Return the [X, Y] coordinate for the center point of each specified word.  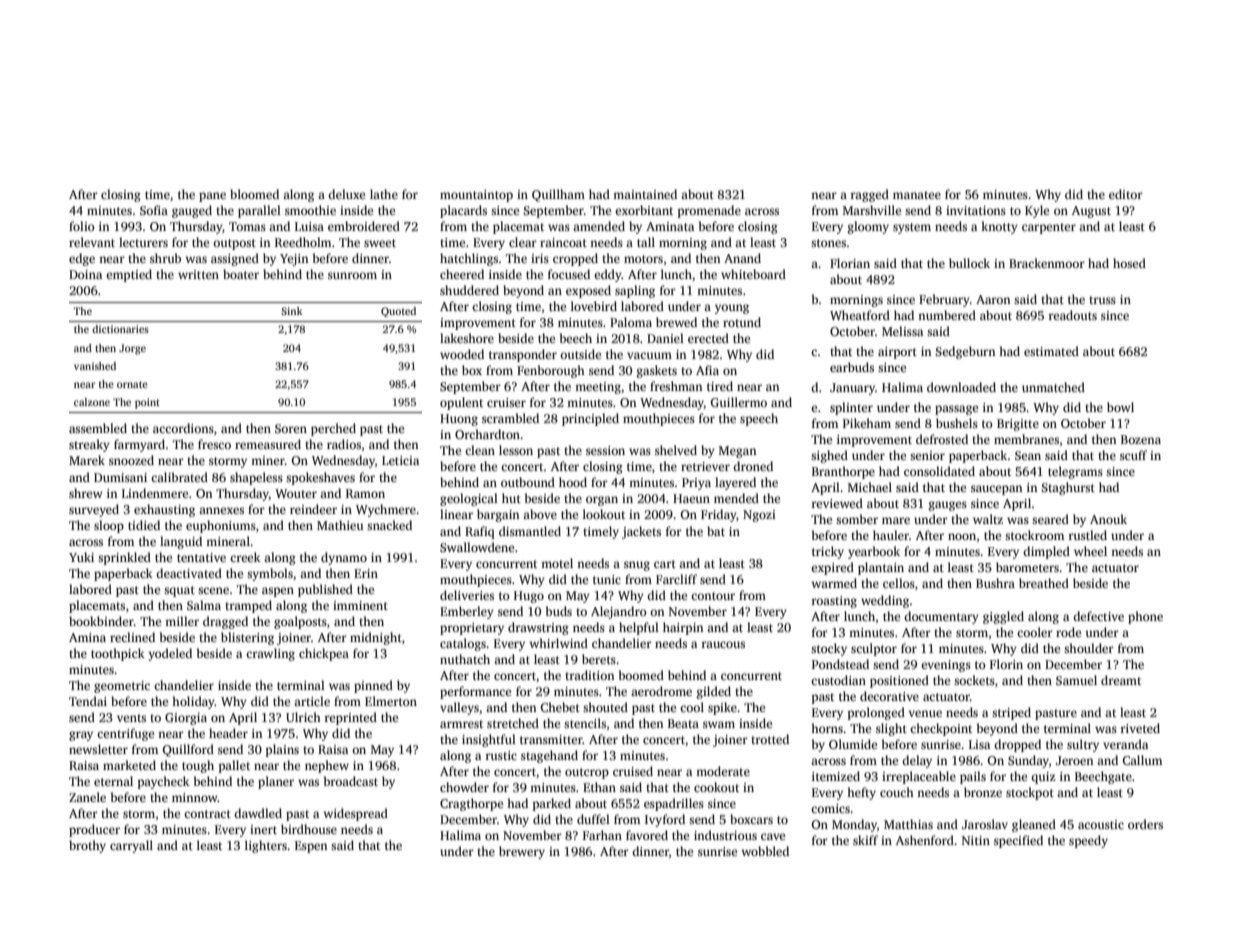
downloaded [961, 387]
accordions [183, 428]
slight [891, 729]
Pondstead [840, 664]
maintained [645, 194]
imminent [360, 605]
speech [759, 419]
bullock [969, 263]
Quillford [188, 750]
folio [82, 226]
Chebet [560, 707]
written [198, 274]
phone [1145, 617]
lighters [266, 846]
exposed [588, 291]
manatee [917, 195]
